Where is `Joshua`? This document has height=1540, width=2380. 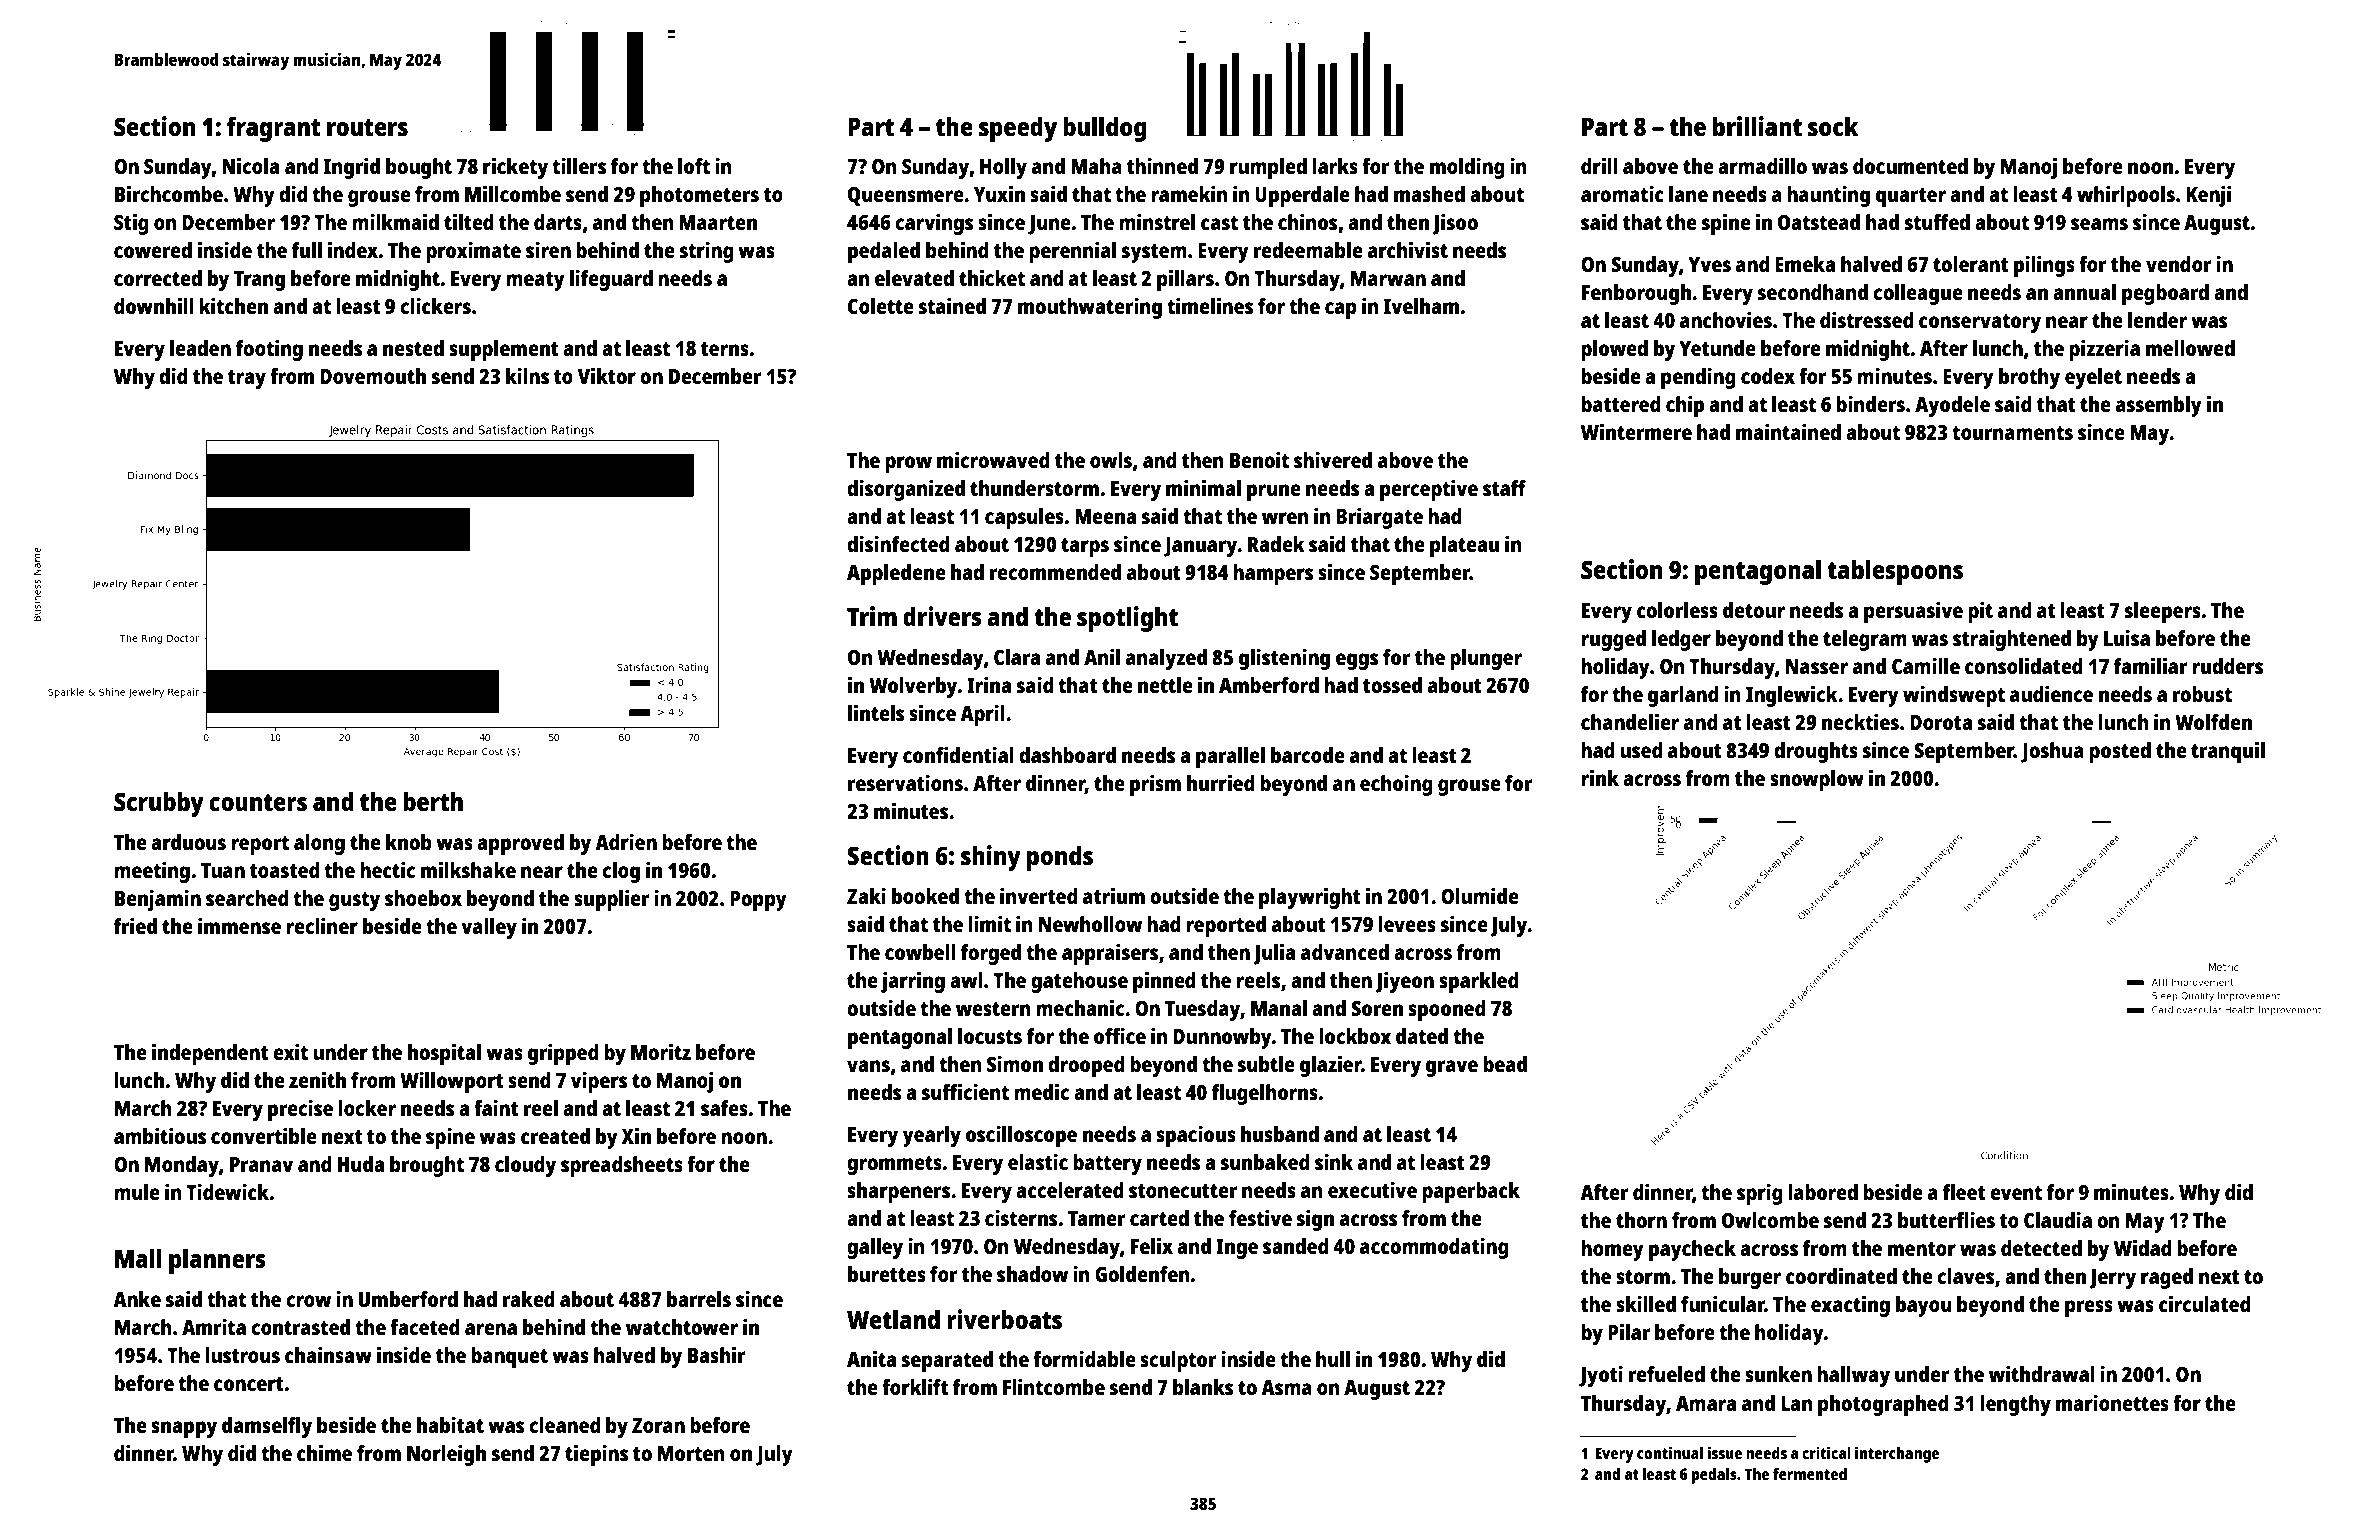
Joshua is located at coordinates (2052, 752).
